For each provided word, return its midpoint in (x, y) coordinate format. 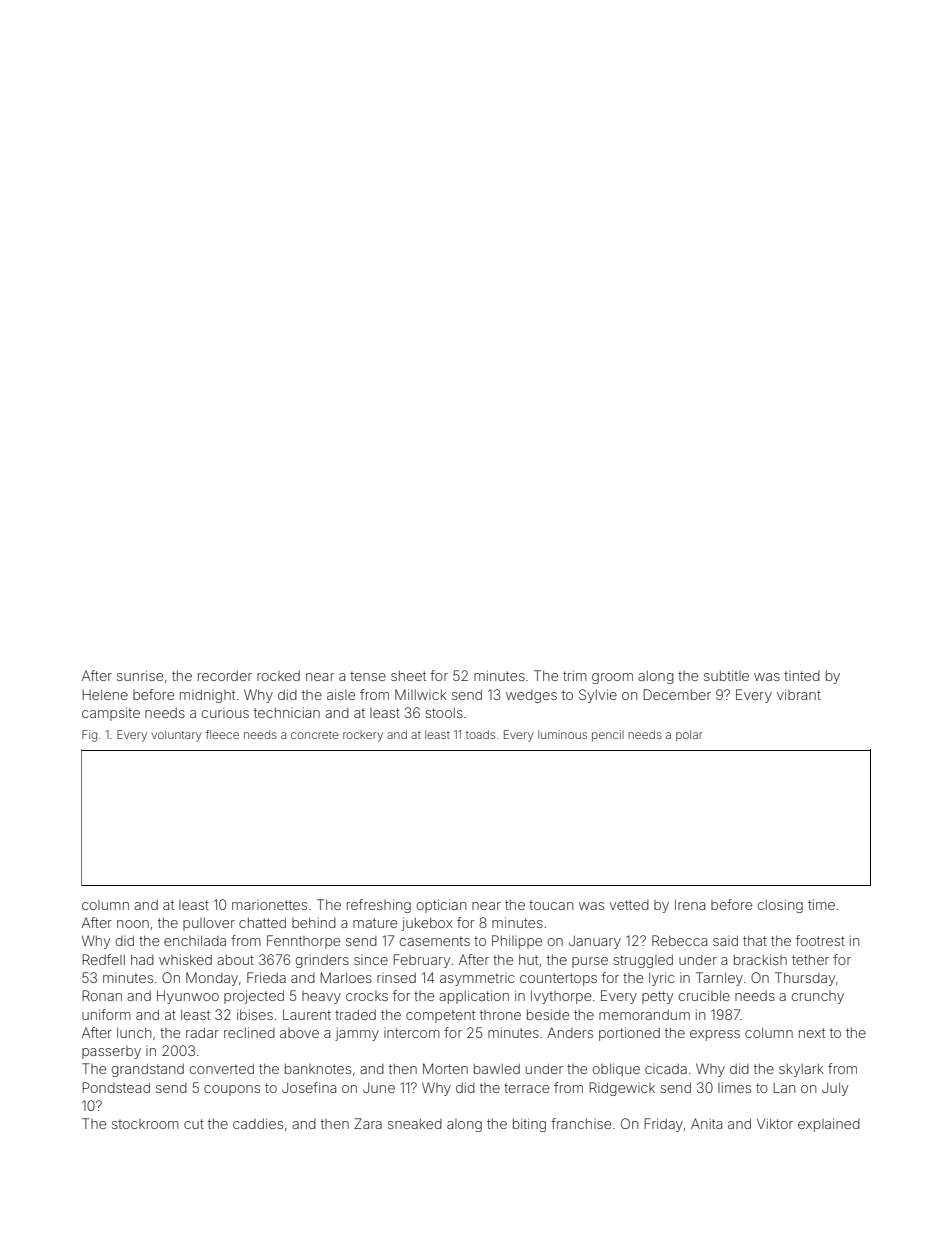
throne (500, 1015)
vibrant (799, 694)
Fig (89, 736)
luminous (562, 734)
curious (225, 714)
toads (480, 734)
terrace (526, 1088)
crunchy (818, 997)
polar (689, 735)
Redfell (103, 959)
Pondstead (116, 1087)
